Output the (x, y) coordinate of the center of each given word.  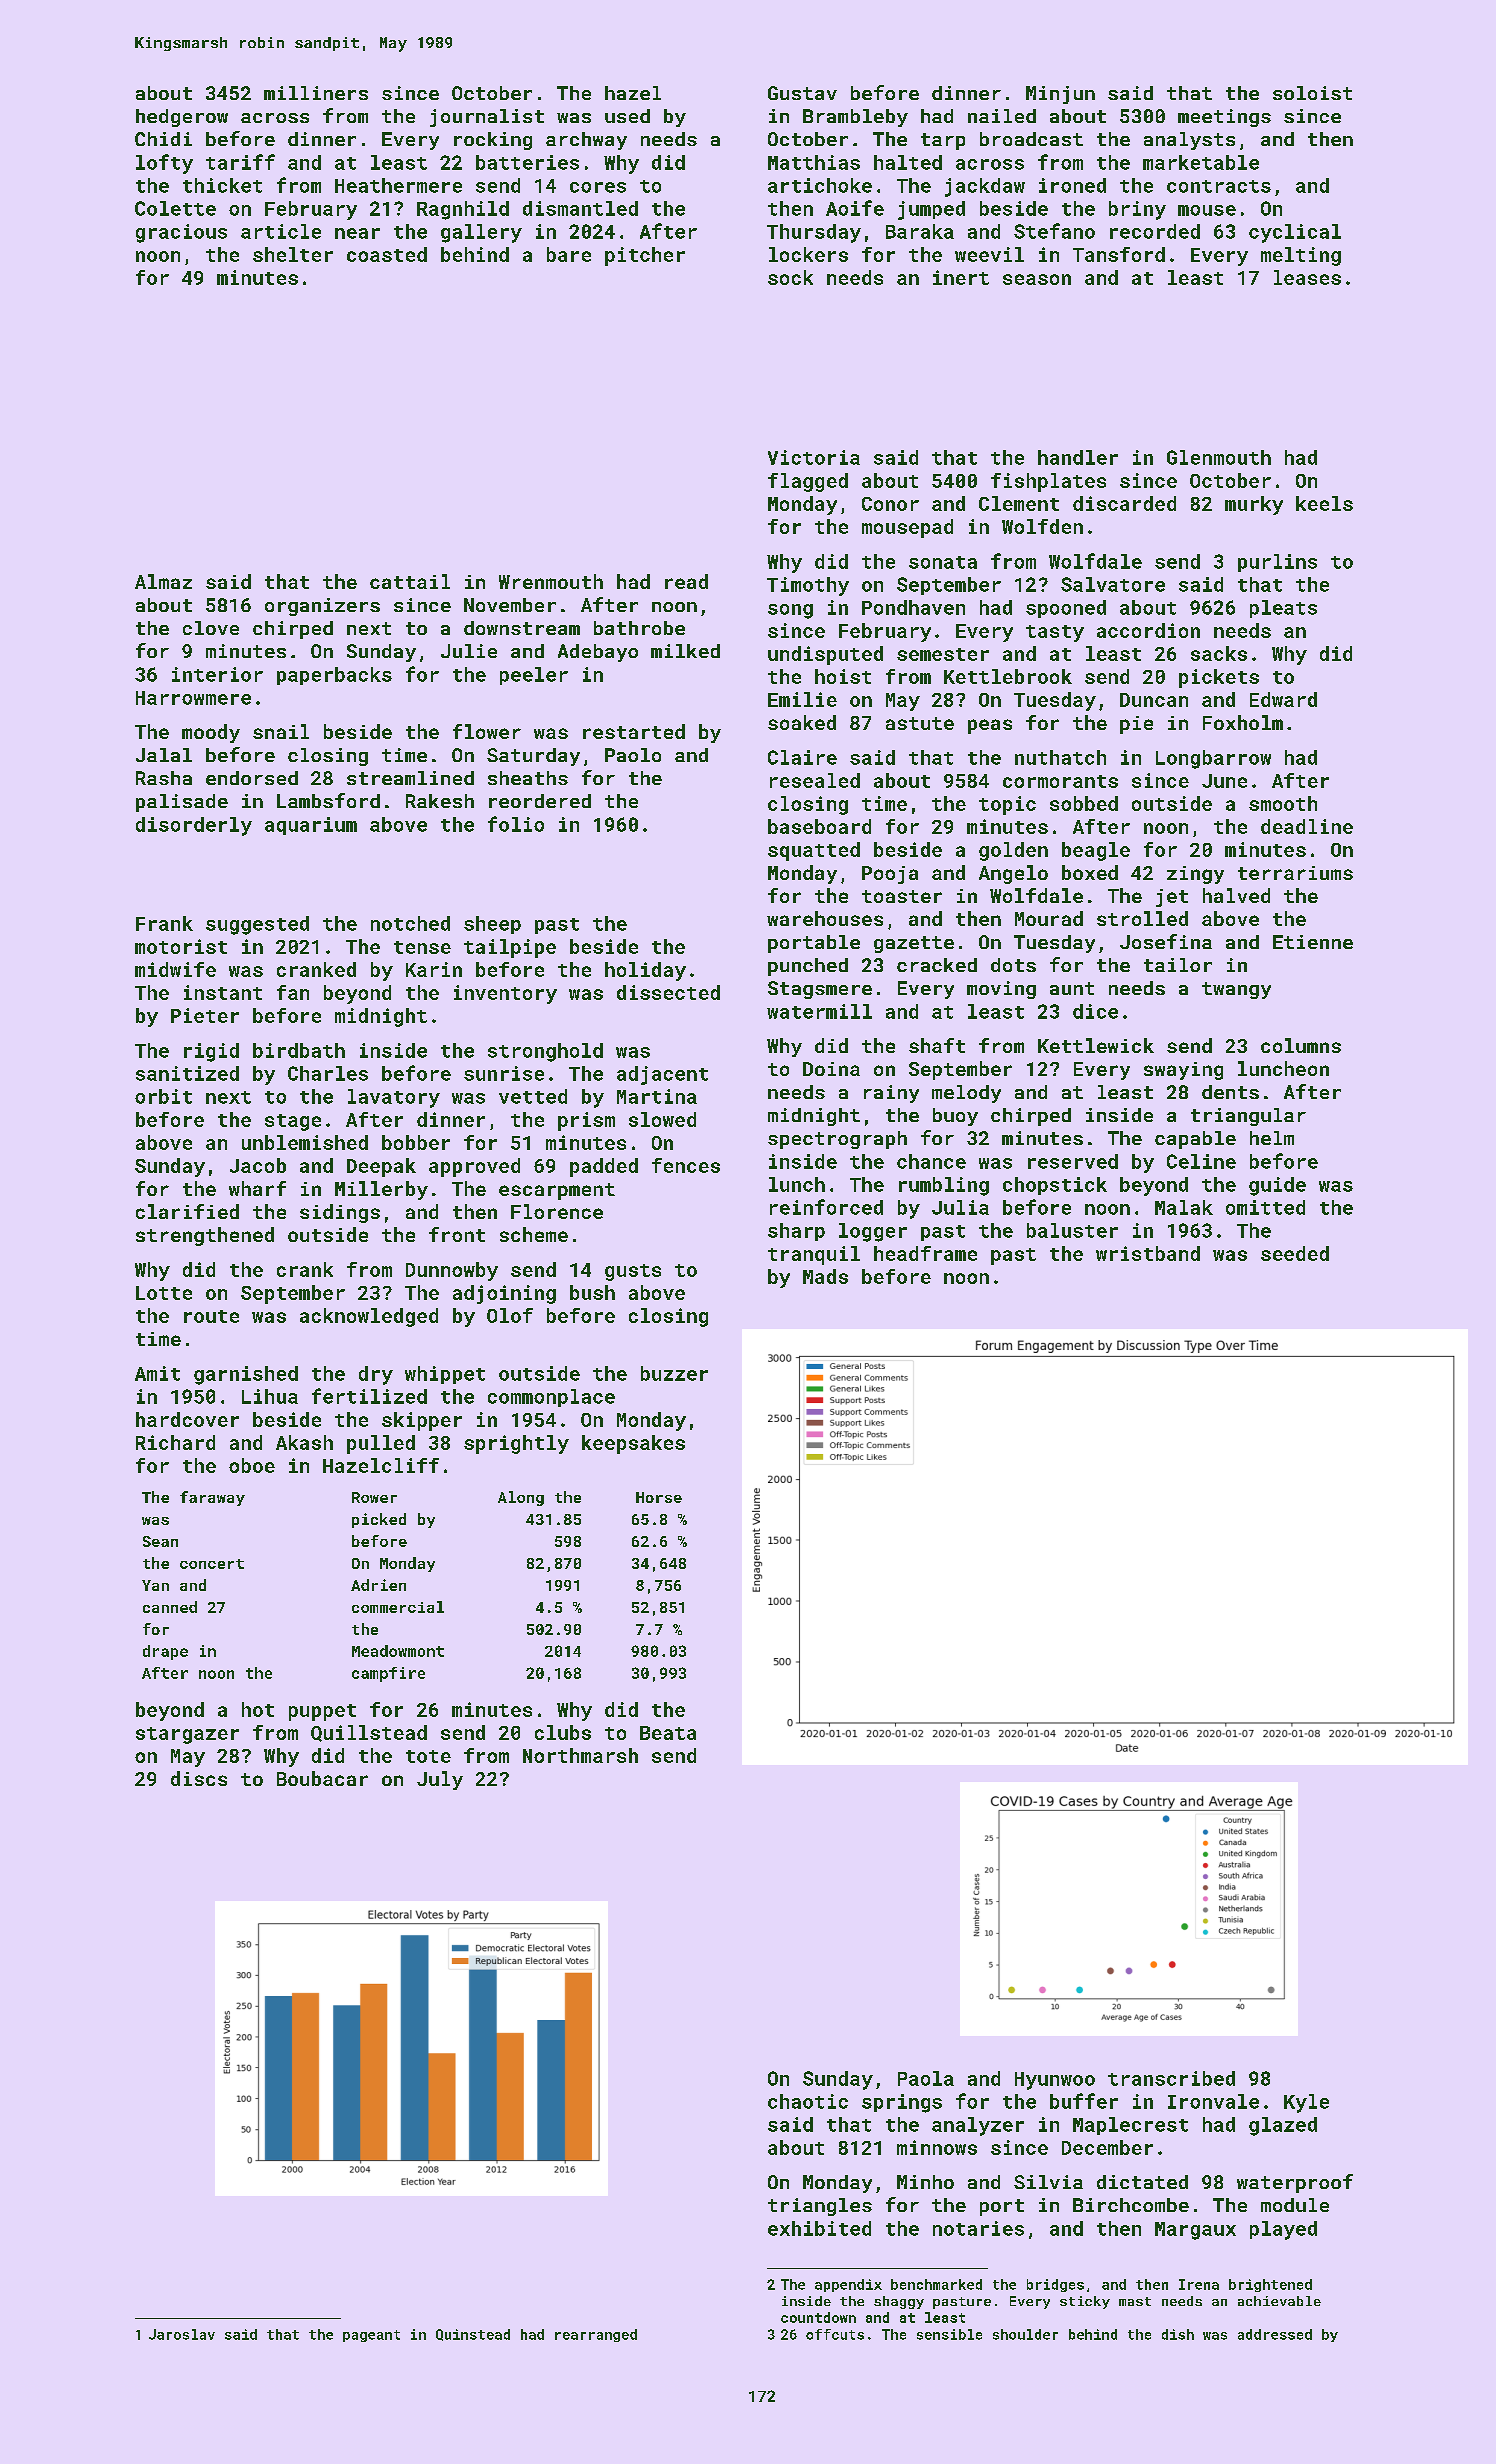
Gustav (802, 93)
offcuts (835, 2334)
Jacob (258, 1165)
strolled (1142, 918)
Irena (1199, 2284)
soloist (1312, 93)
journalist (487, 118)
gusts (633, 1272)
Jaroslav (182, 2334)
